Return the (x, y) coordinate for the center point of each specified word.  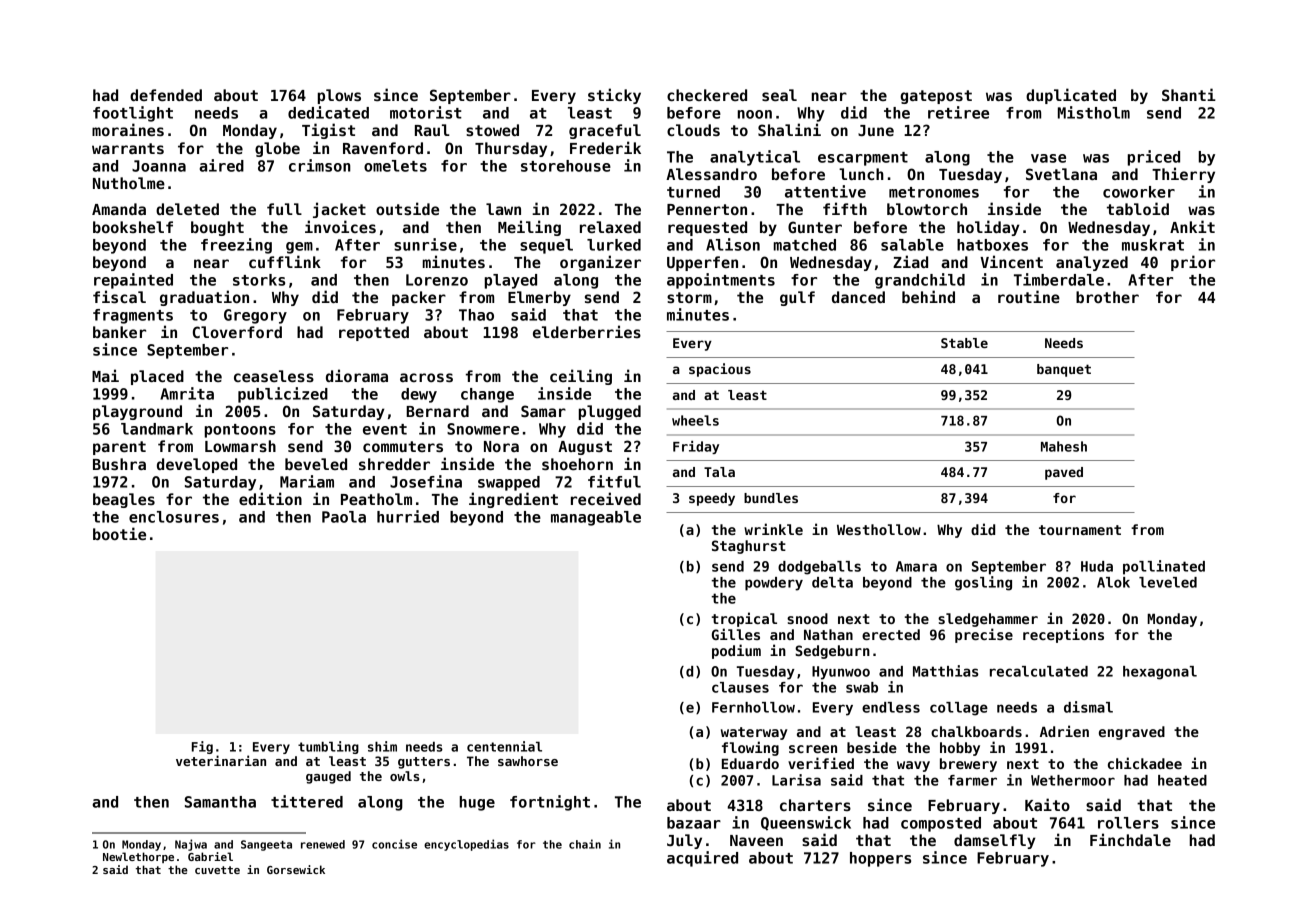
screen (813, 749)
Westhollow (879, 529)
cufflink (285, 261)
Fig (202, 747)
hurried (408, 516)
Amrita (187, 393)
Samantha (220, 802)
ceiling (581, 377)
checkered (707, 95)
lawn (503, 209)
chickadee (1145, 763)
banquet (1064, 370)
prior (1193, 263)
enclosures (174, 517)
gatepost (936, 97)
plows (339, 96)
